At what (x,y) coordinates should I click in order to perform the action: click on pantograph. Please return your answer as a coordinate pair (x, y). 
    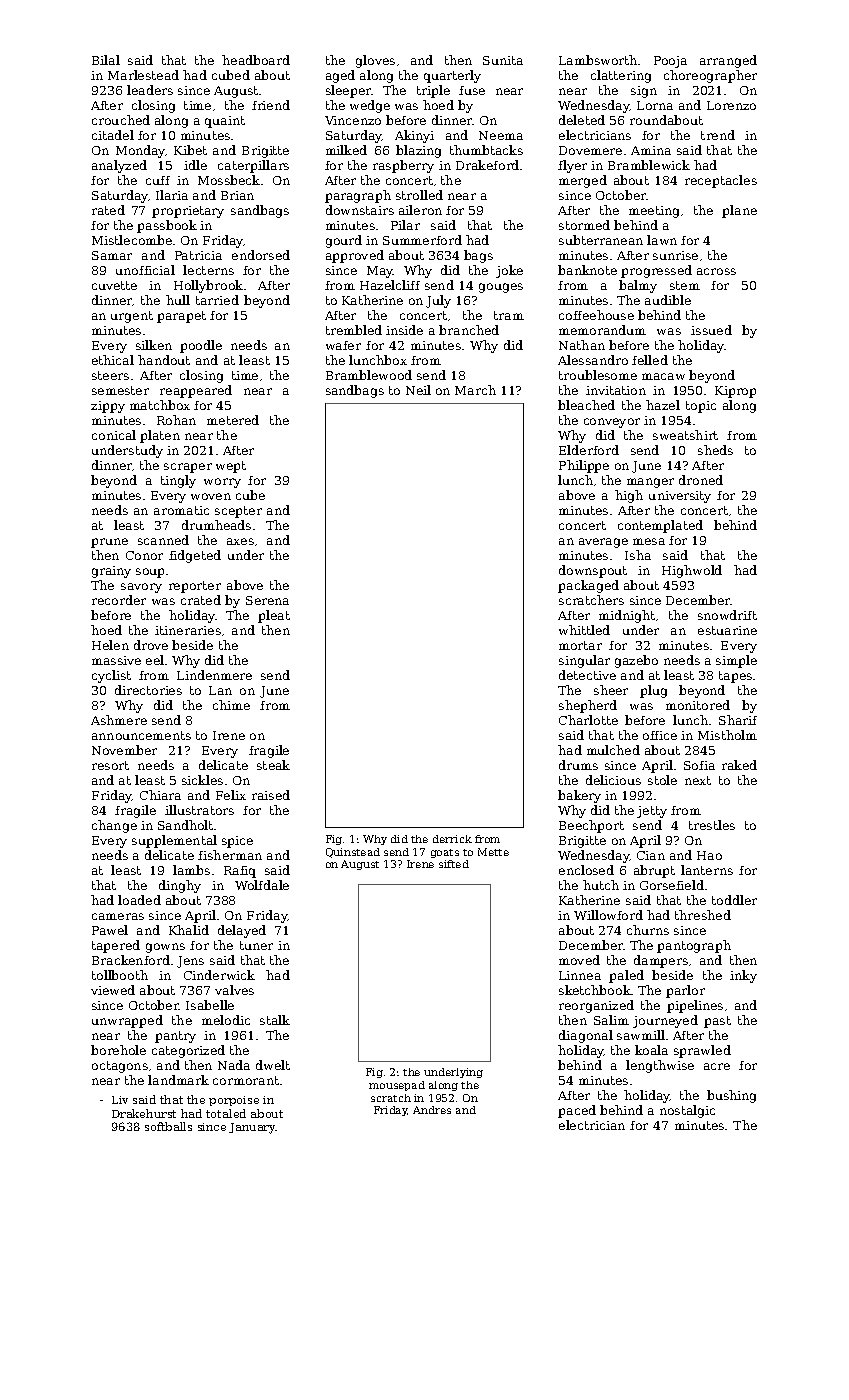
    Looking at the image, I should click on (694, 946).
